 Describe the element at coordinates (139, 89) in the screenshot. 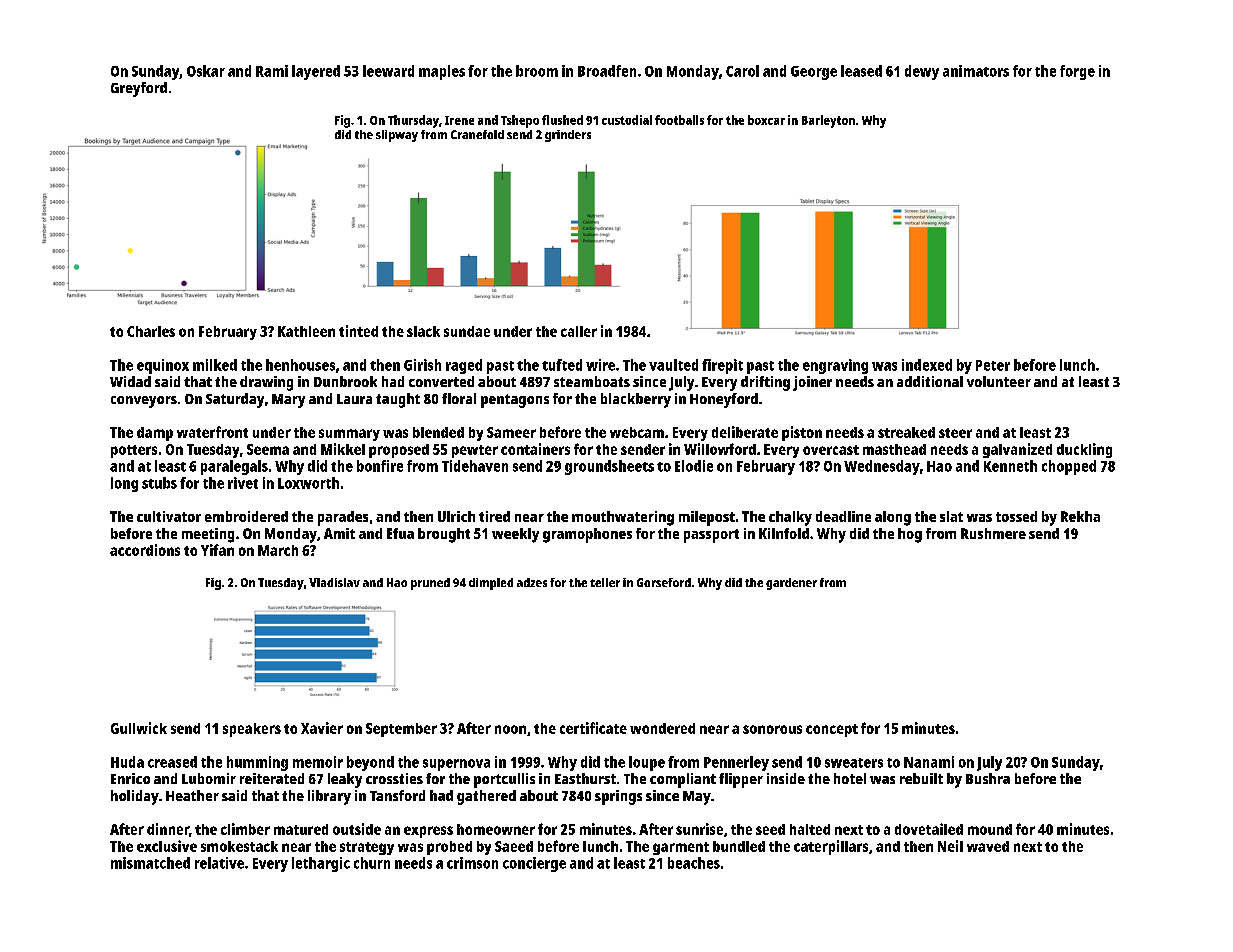

I see `Greyford` at that location.
